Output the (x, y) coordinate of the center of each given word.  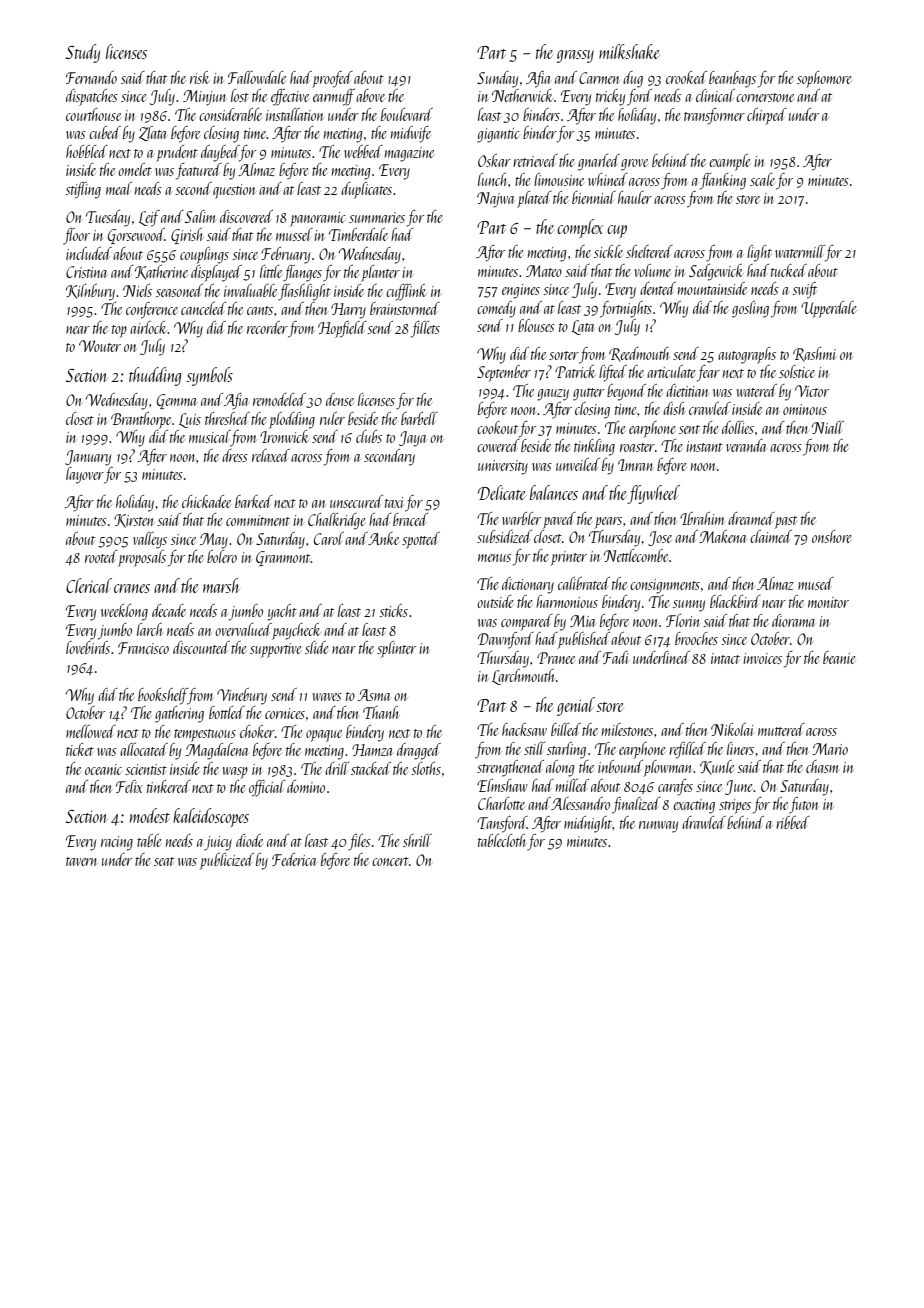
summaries (377, 217)
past (786, 522)
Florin (683, 620)
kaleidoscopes (211, 817)
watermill (800, 251)
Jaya (412, 439)
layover (85, 475)
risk (199, 77)
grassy (575, 56)
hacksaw (524, 729)
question (234, 191)
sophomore (824, 79)
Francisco (143, 648)
